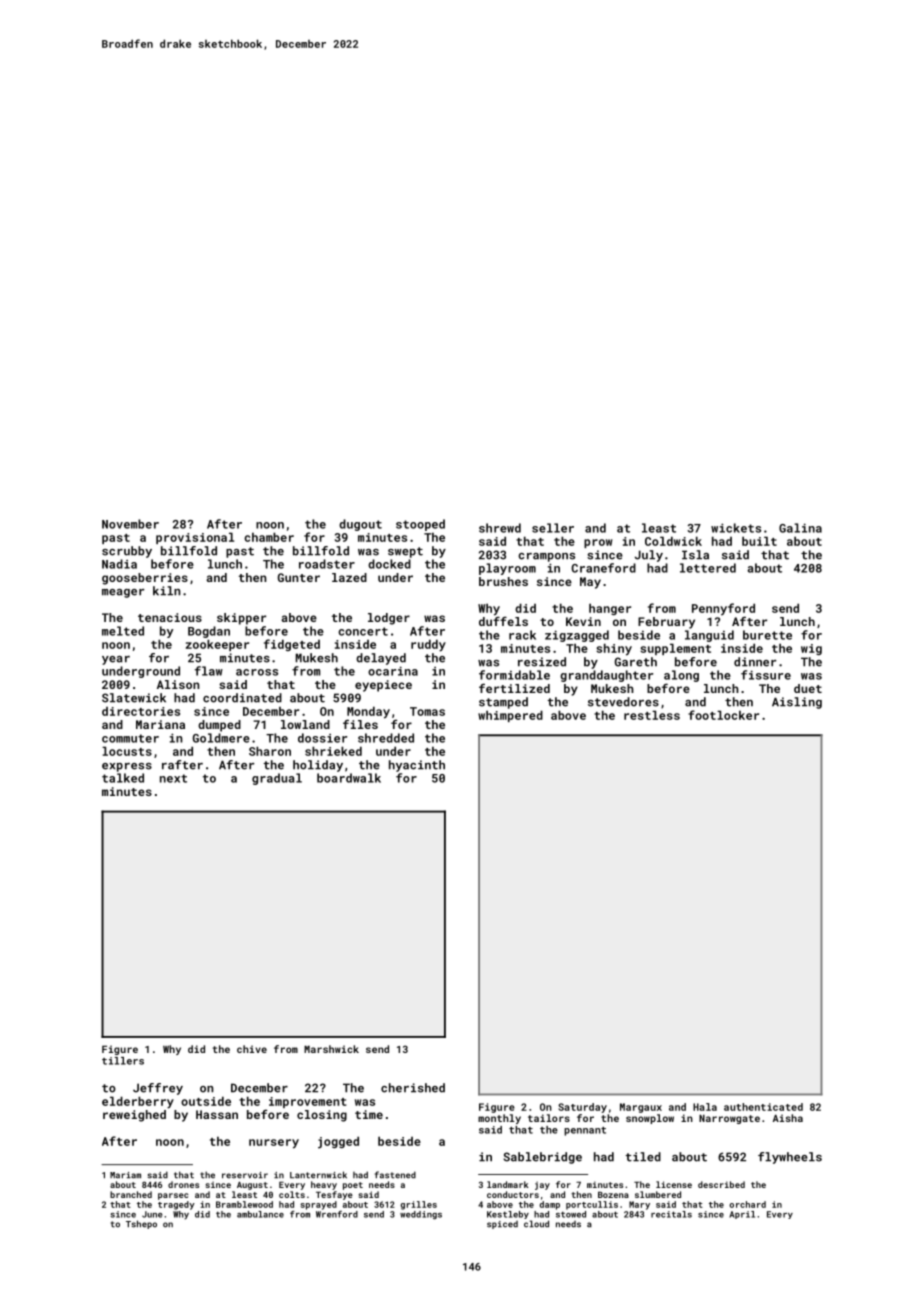 This image has height=1314, width=924. Describe the element at coordinates (209, 671) in the image. I see `flaw` at that location.
